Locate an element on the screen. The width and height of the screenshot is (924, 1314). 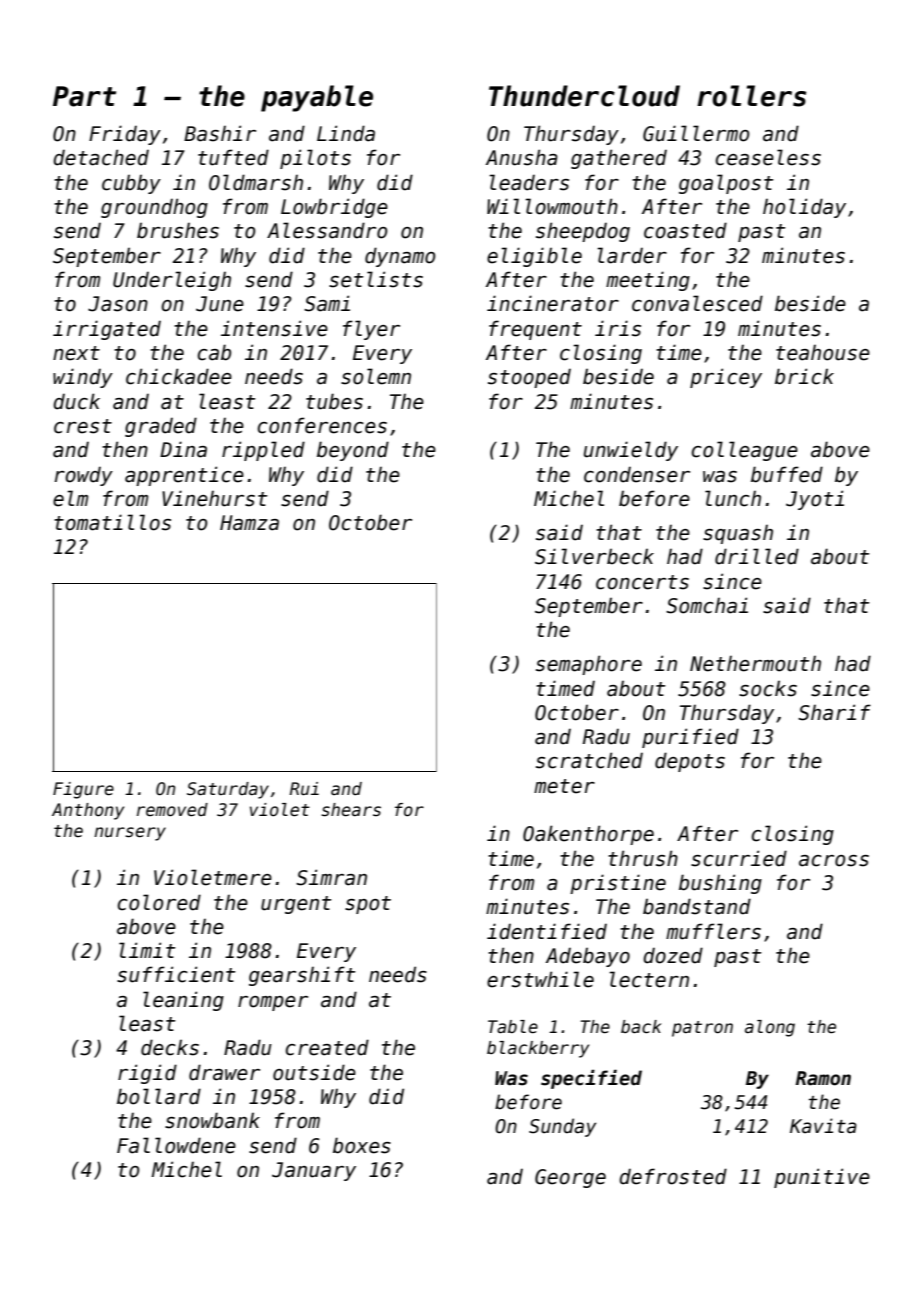
gearshift is located at coordinates (302, 976).
